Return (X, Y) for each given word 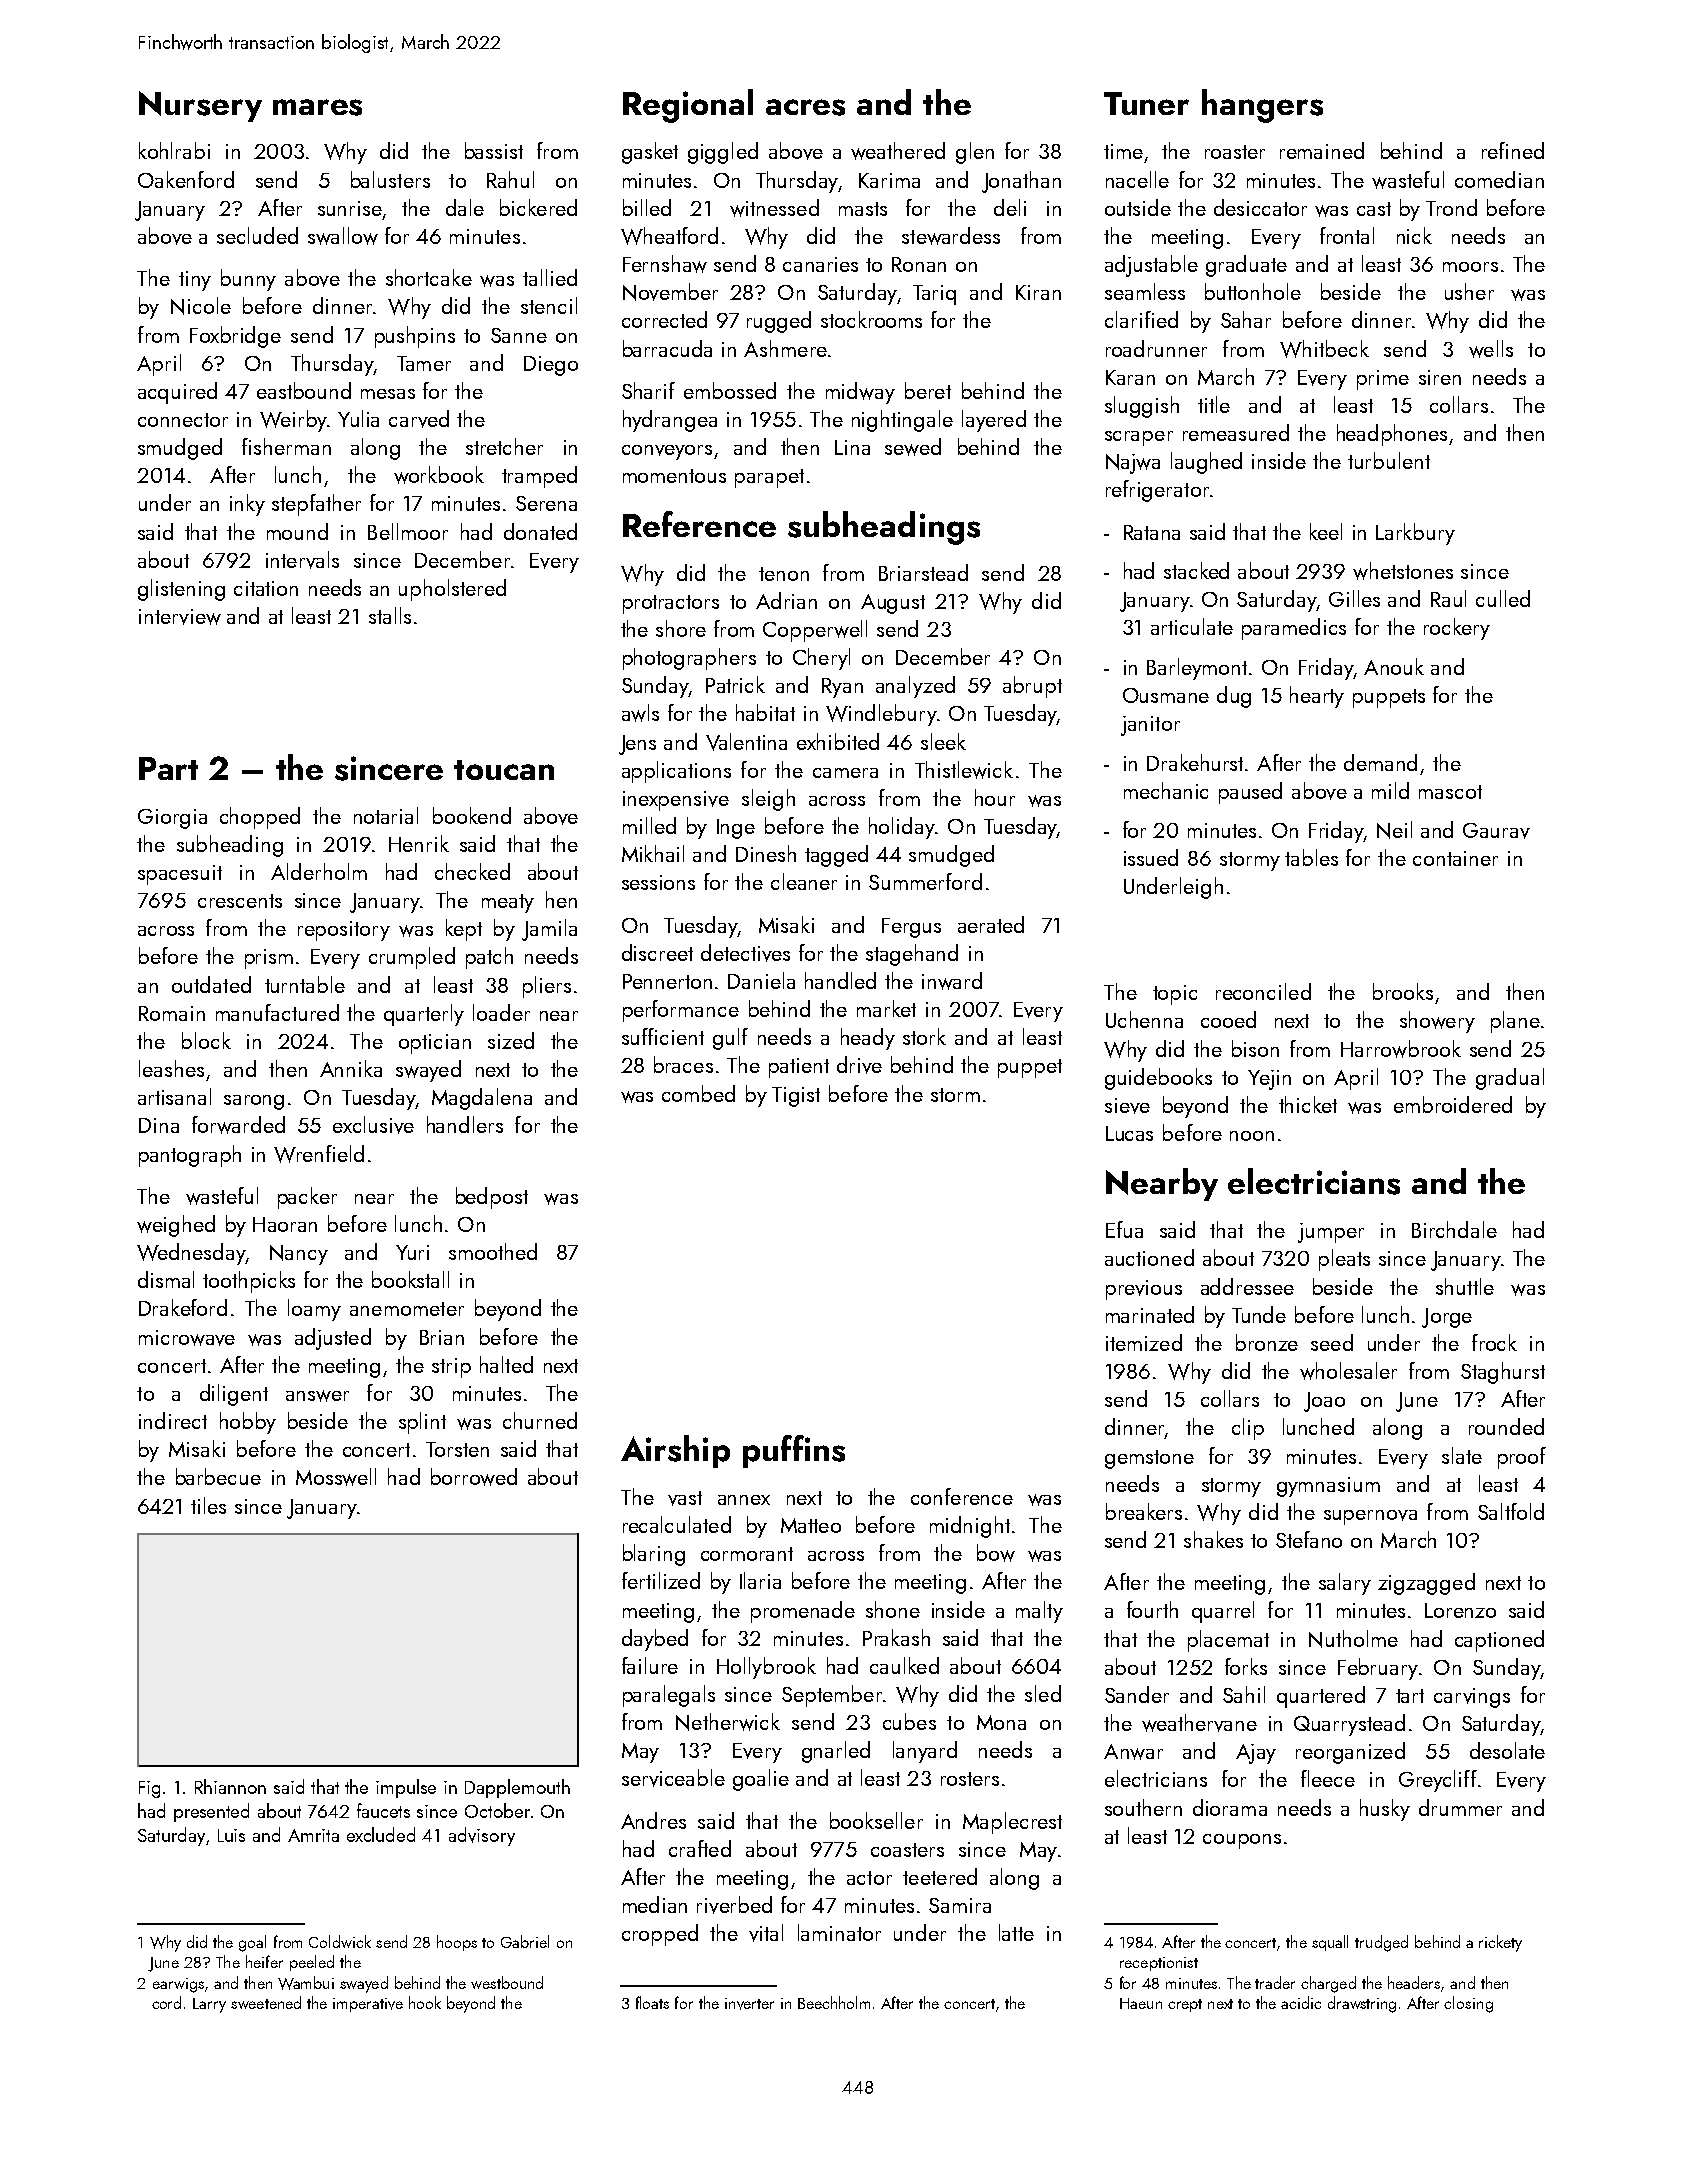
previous (1144, 1290)
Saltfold (1511, 1511)
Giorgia (172, 819)
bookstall (410, 1279)
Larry (209, 2005)
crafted (700, 1848)
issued (1151, 857)
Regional (688, 106)
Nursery (200, 106)
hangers (1262, 106)
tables (1311, 857)
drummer (1460, 1807)
